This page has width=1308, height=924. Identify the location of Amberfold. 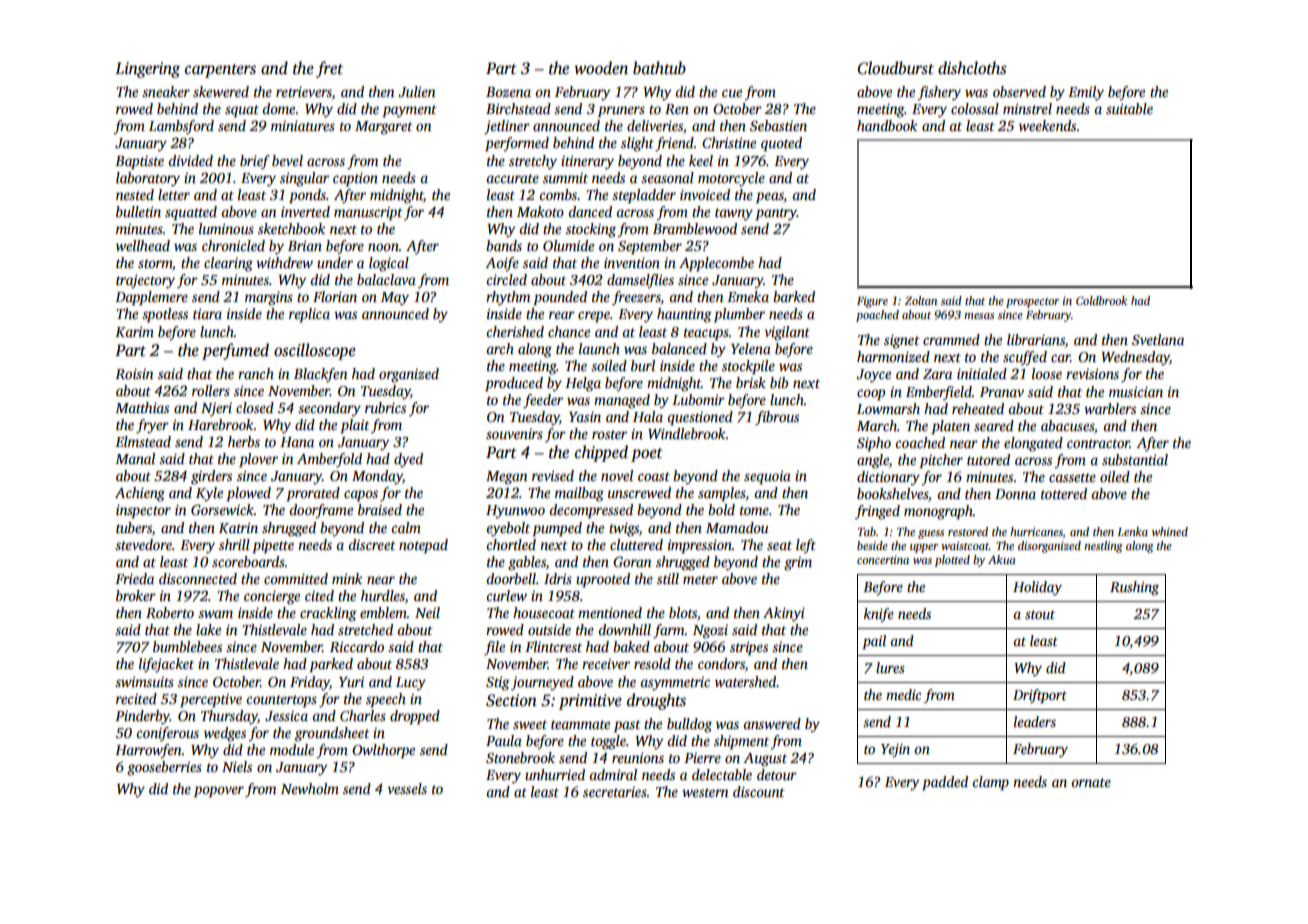
(329, 460).
